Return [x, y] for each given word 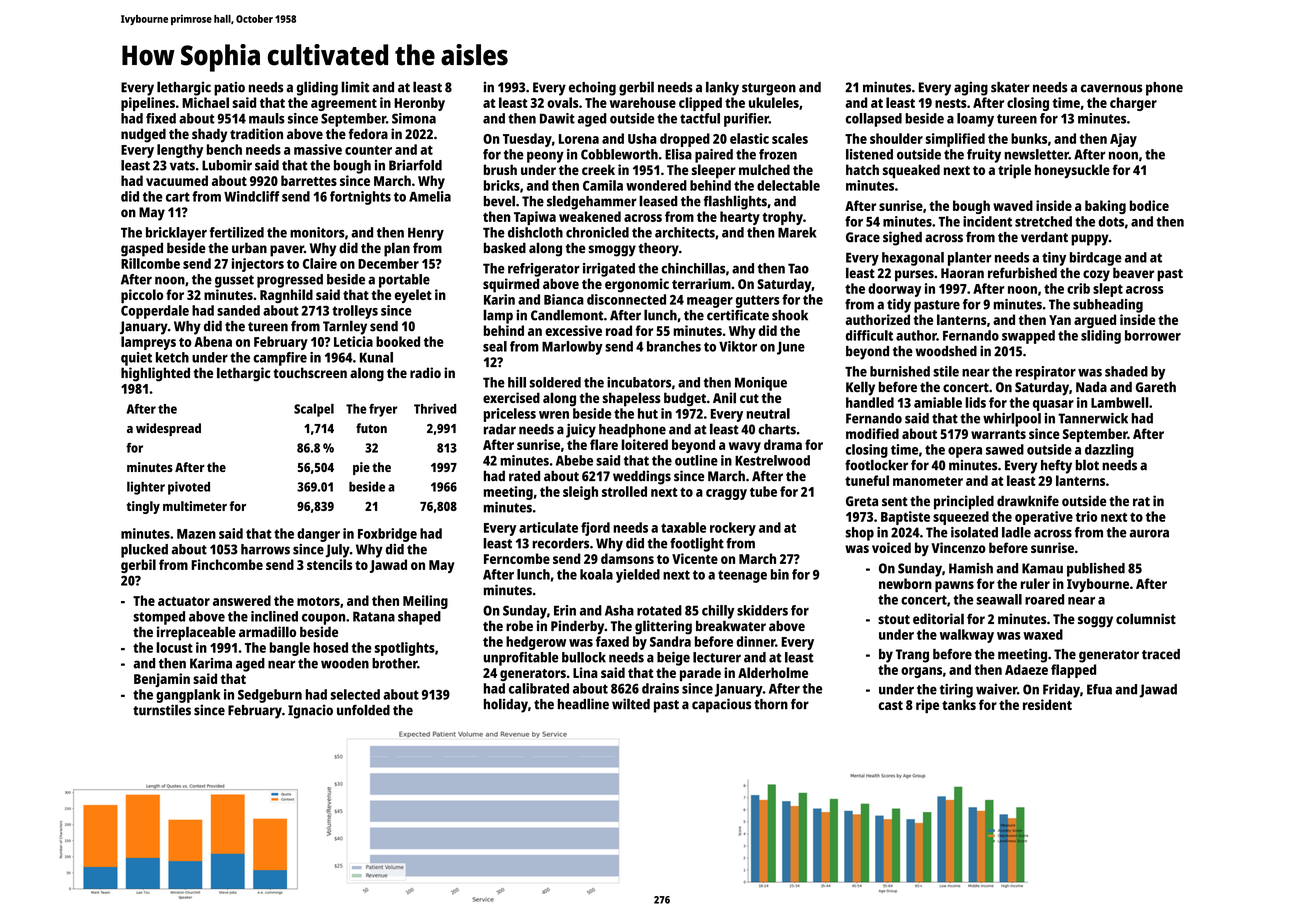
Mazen [196, 534]
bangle [290, 649]
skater [1010, 87]
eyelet [413, 296]
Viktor [738, 346]
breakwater [731, 625]
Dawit [557, 118]
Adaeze [1026, 669]
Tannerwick [1093, 418]
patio [229, 89]
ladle [1016, 532]
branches [674, 346]
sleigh [580, 493]
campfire [280, 359]
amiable [938, 402]
